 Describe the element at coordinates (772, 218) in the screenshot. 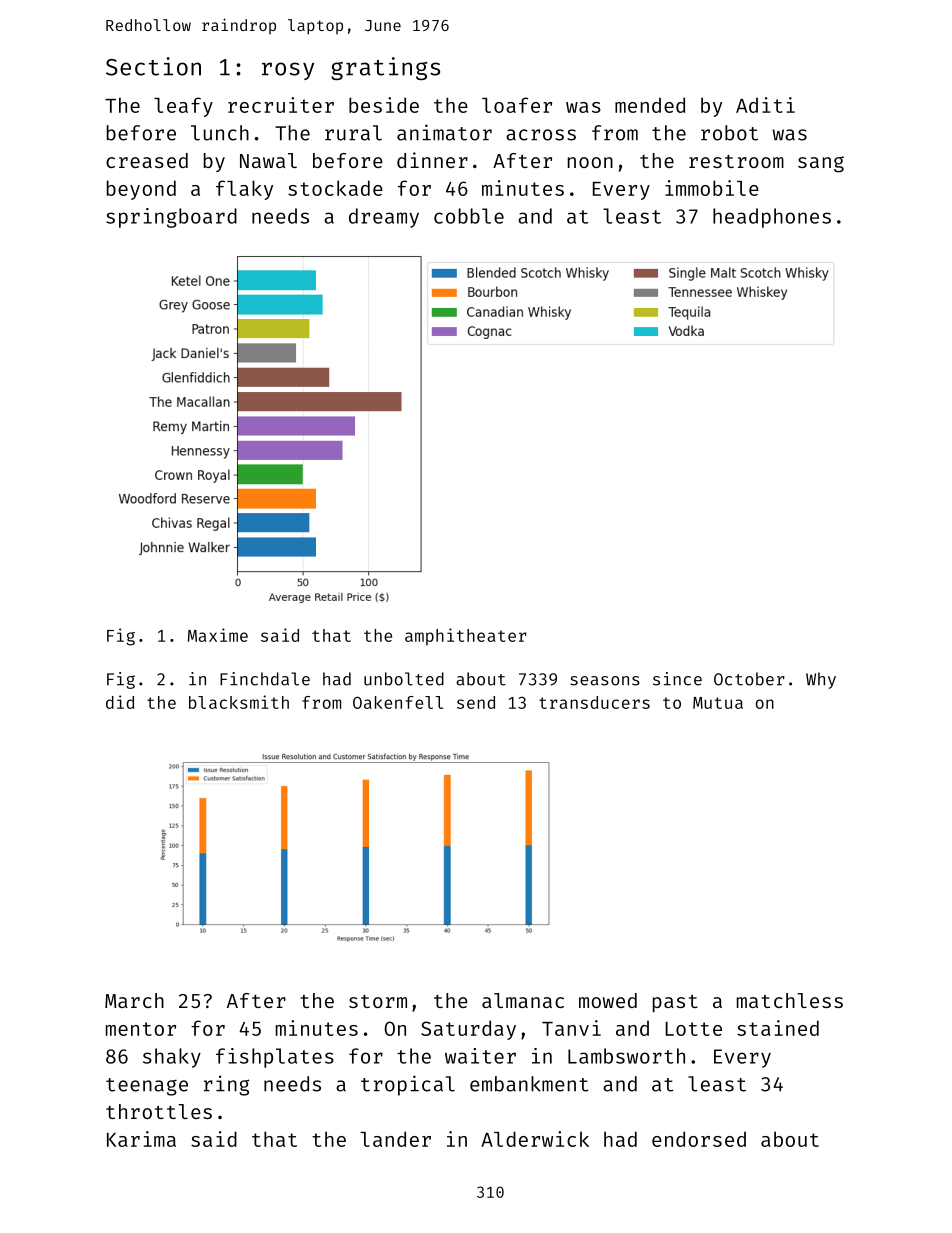

I see `headphones` at that location.
